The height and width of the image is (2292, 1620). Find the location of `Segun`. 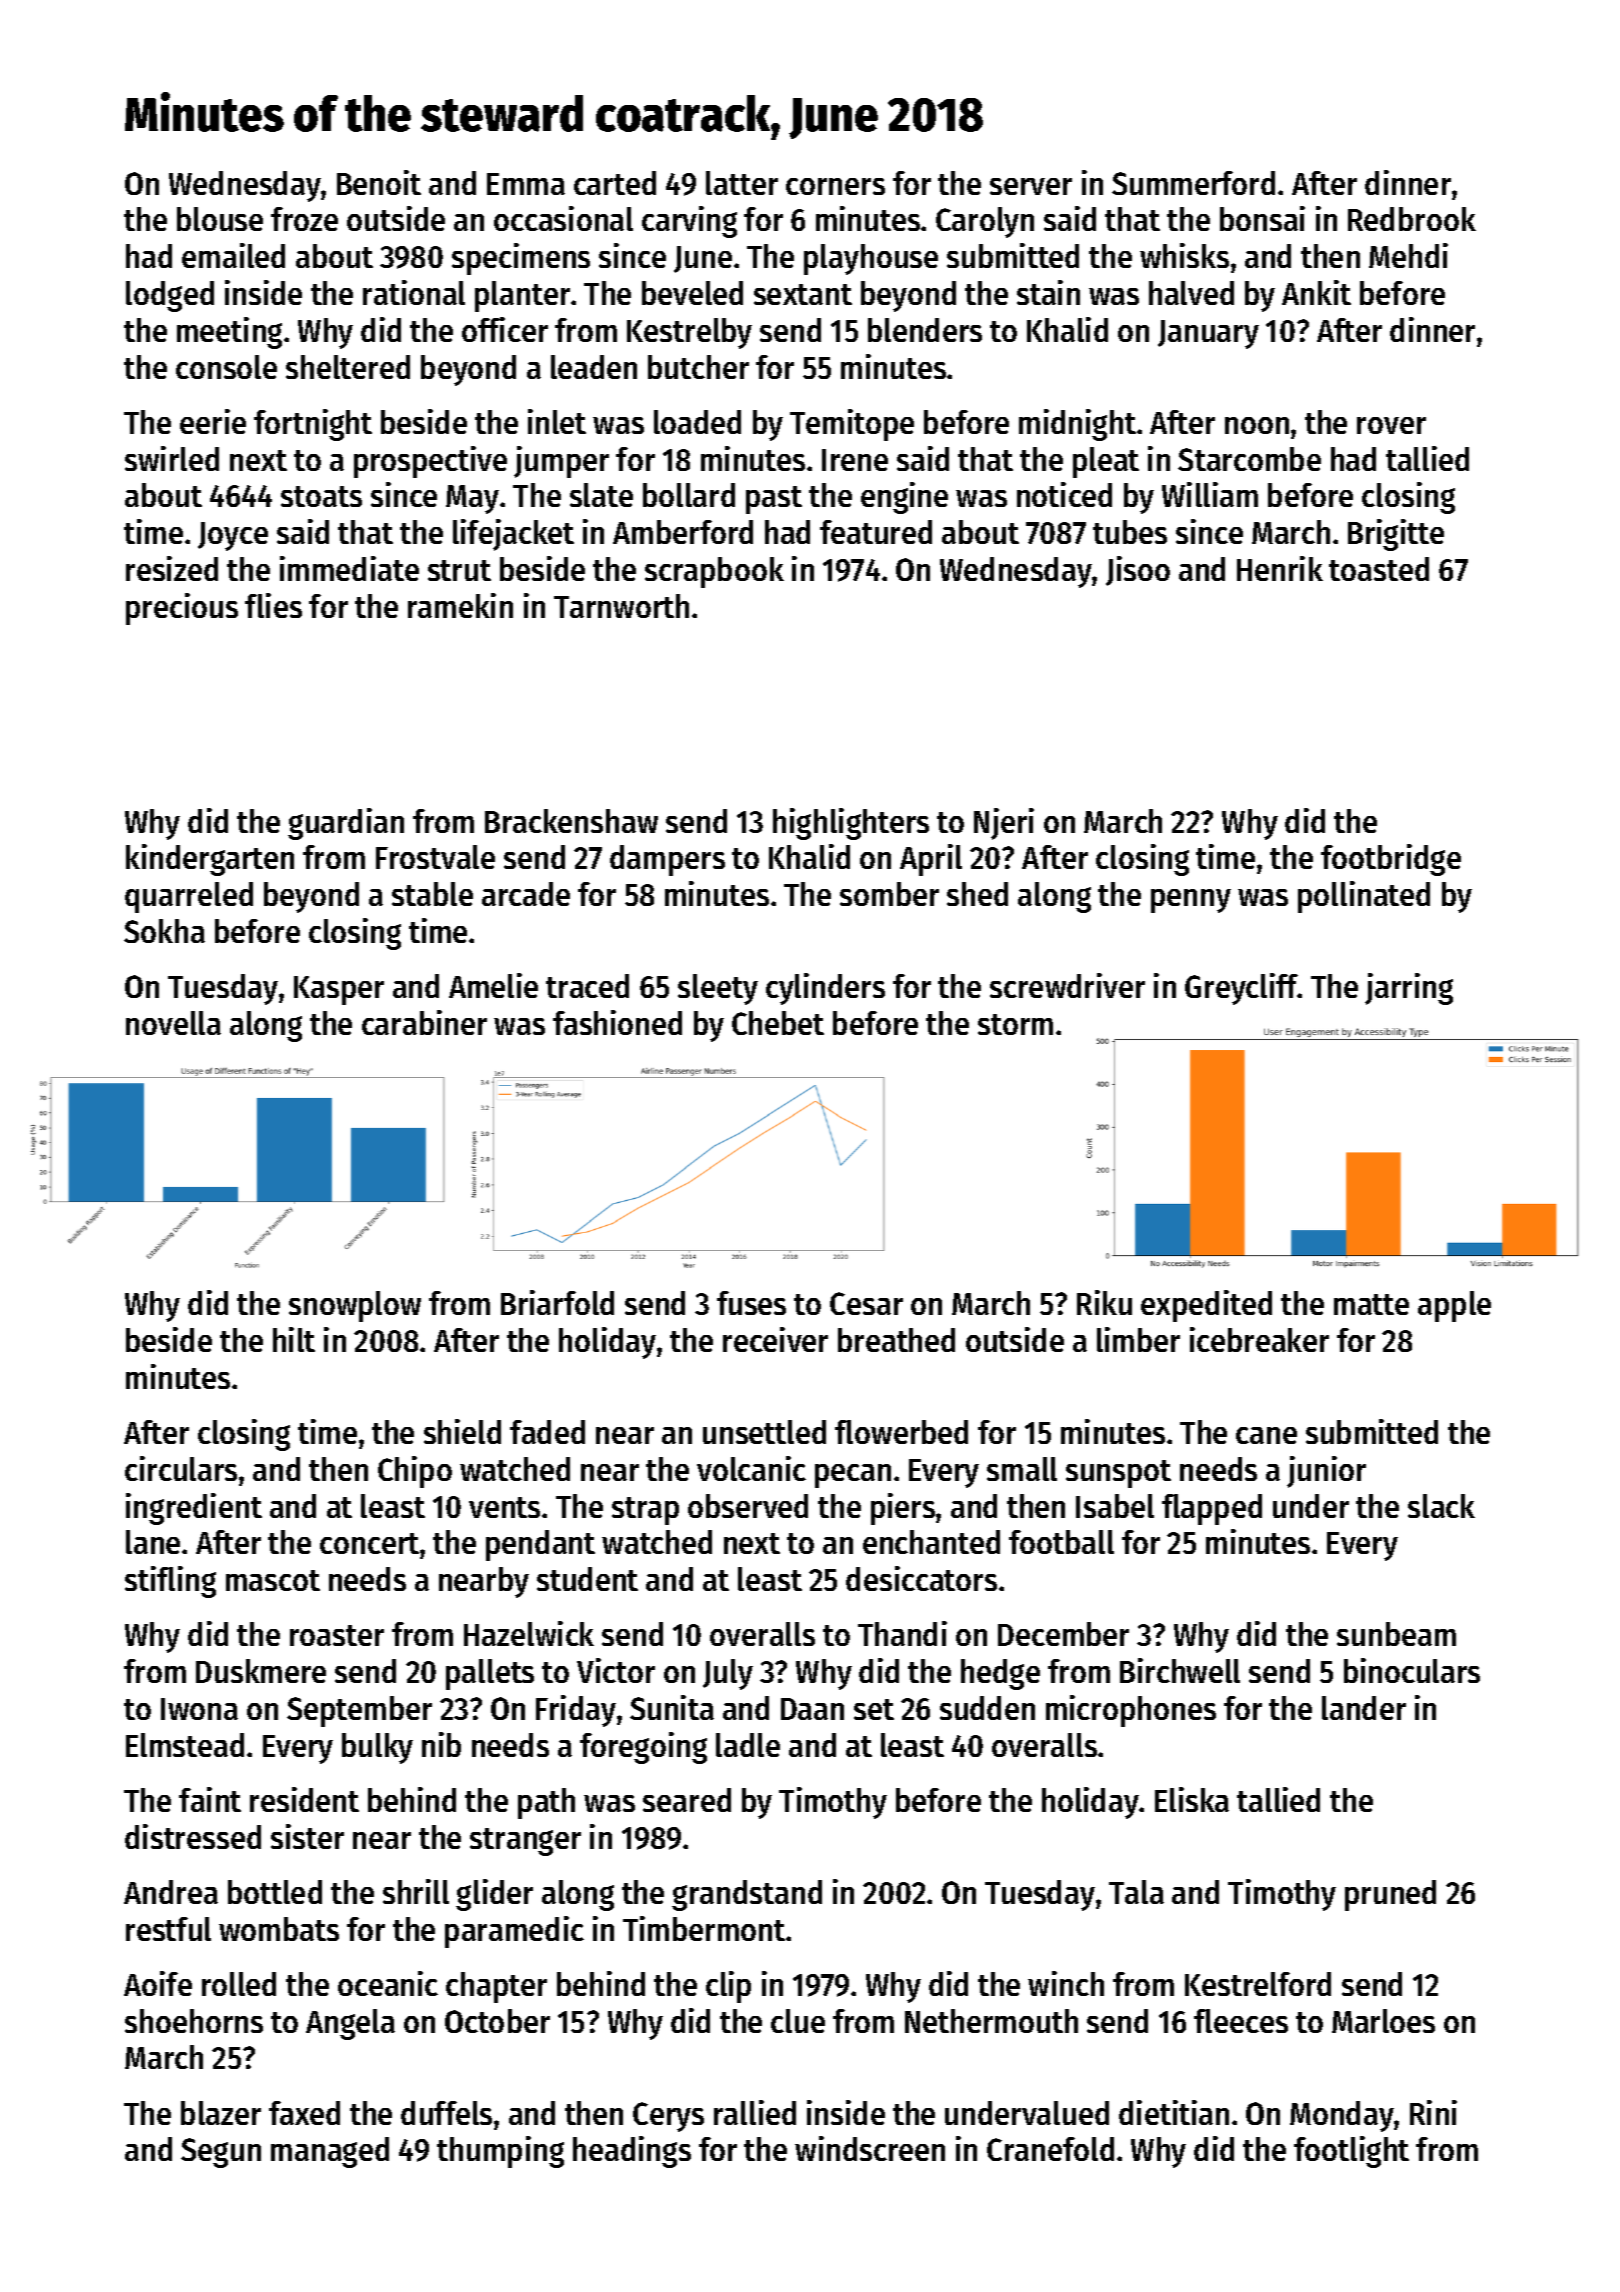

Segun is located at coordinates (221, 2153).
